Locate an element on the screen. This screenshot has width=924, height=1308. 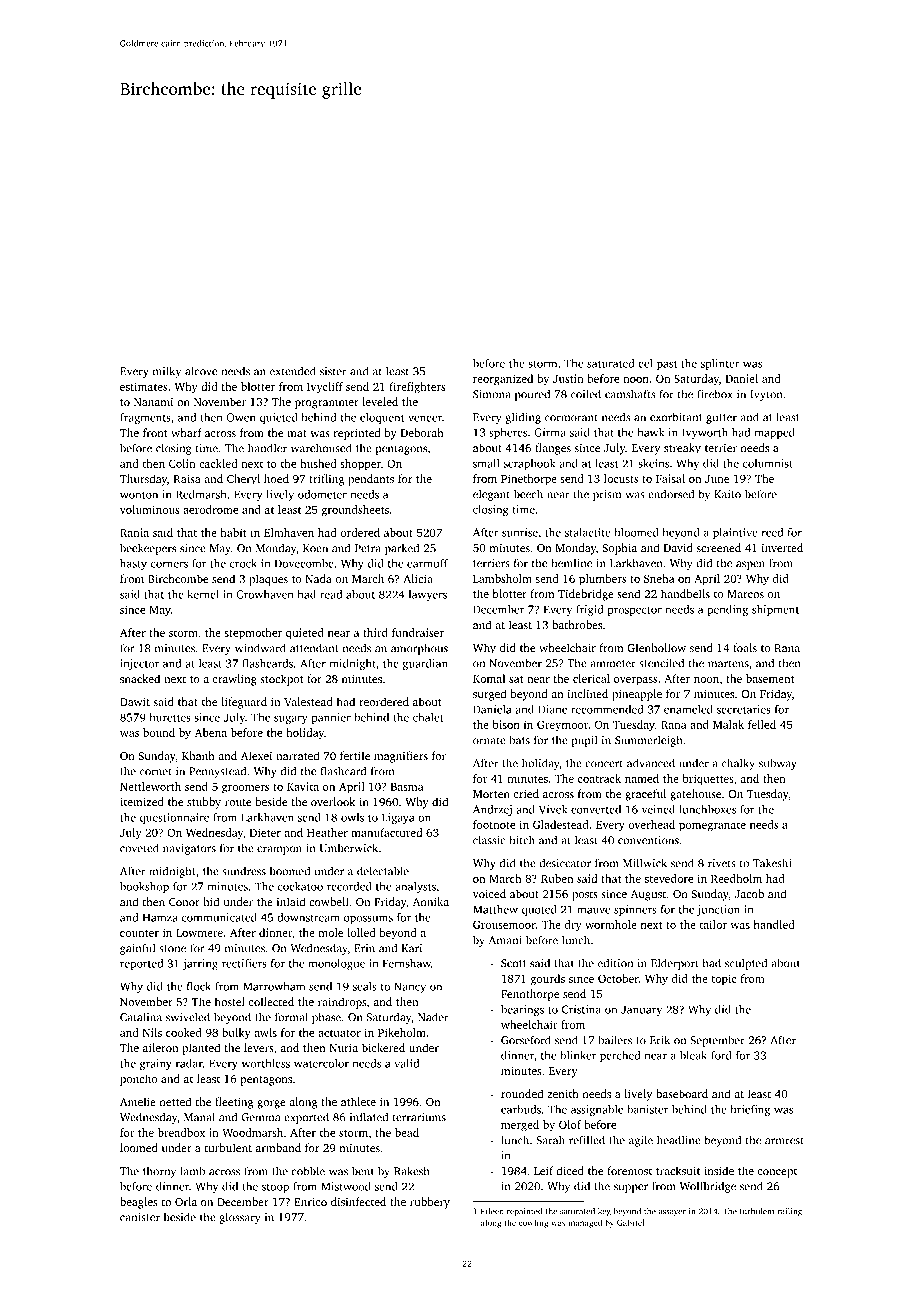
milky is located at coordinates (167, 372).
